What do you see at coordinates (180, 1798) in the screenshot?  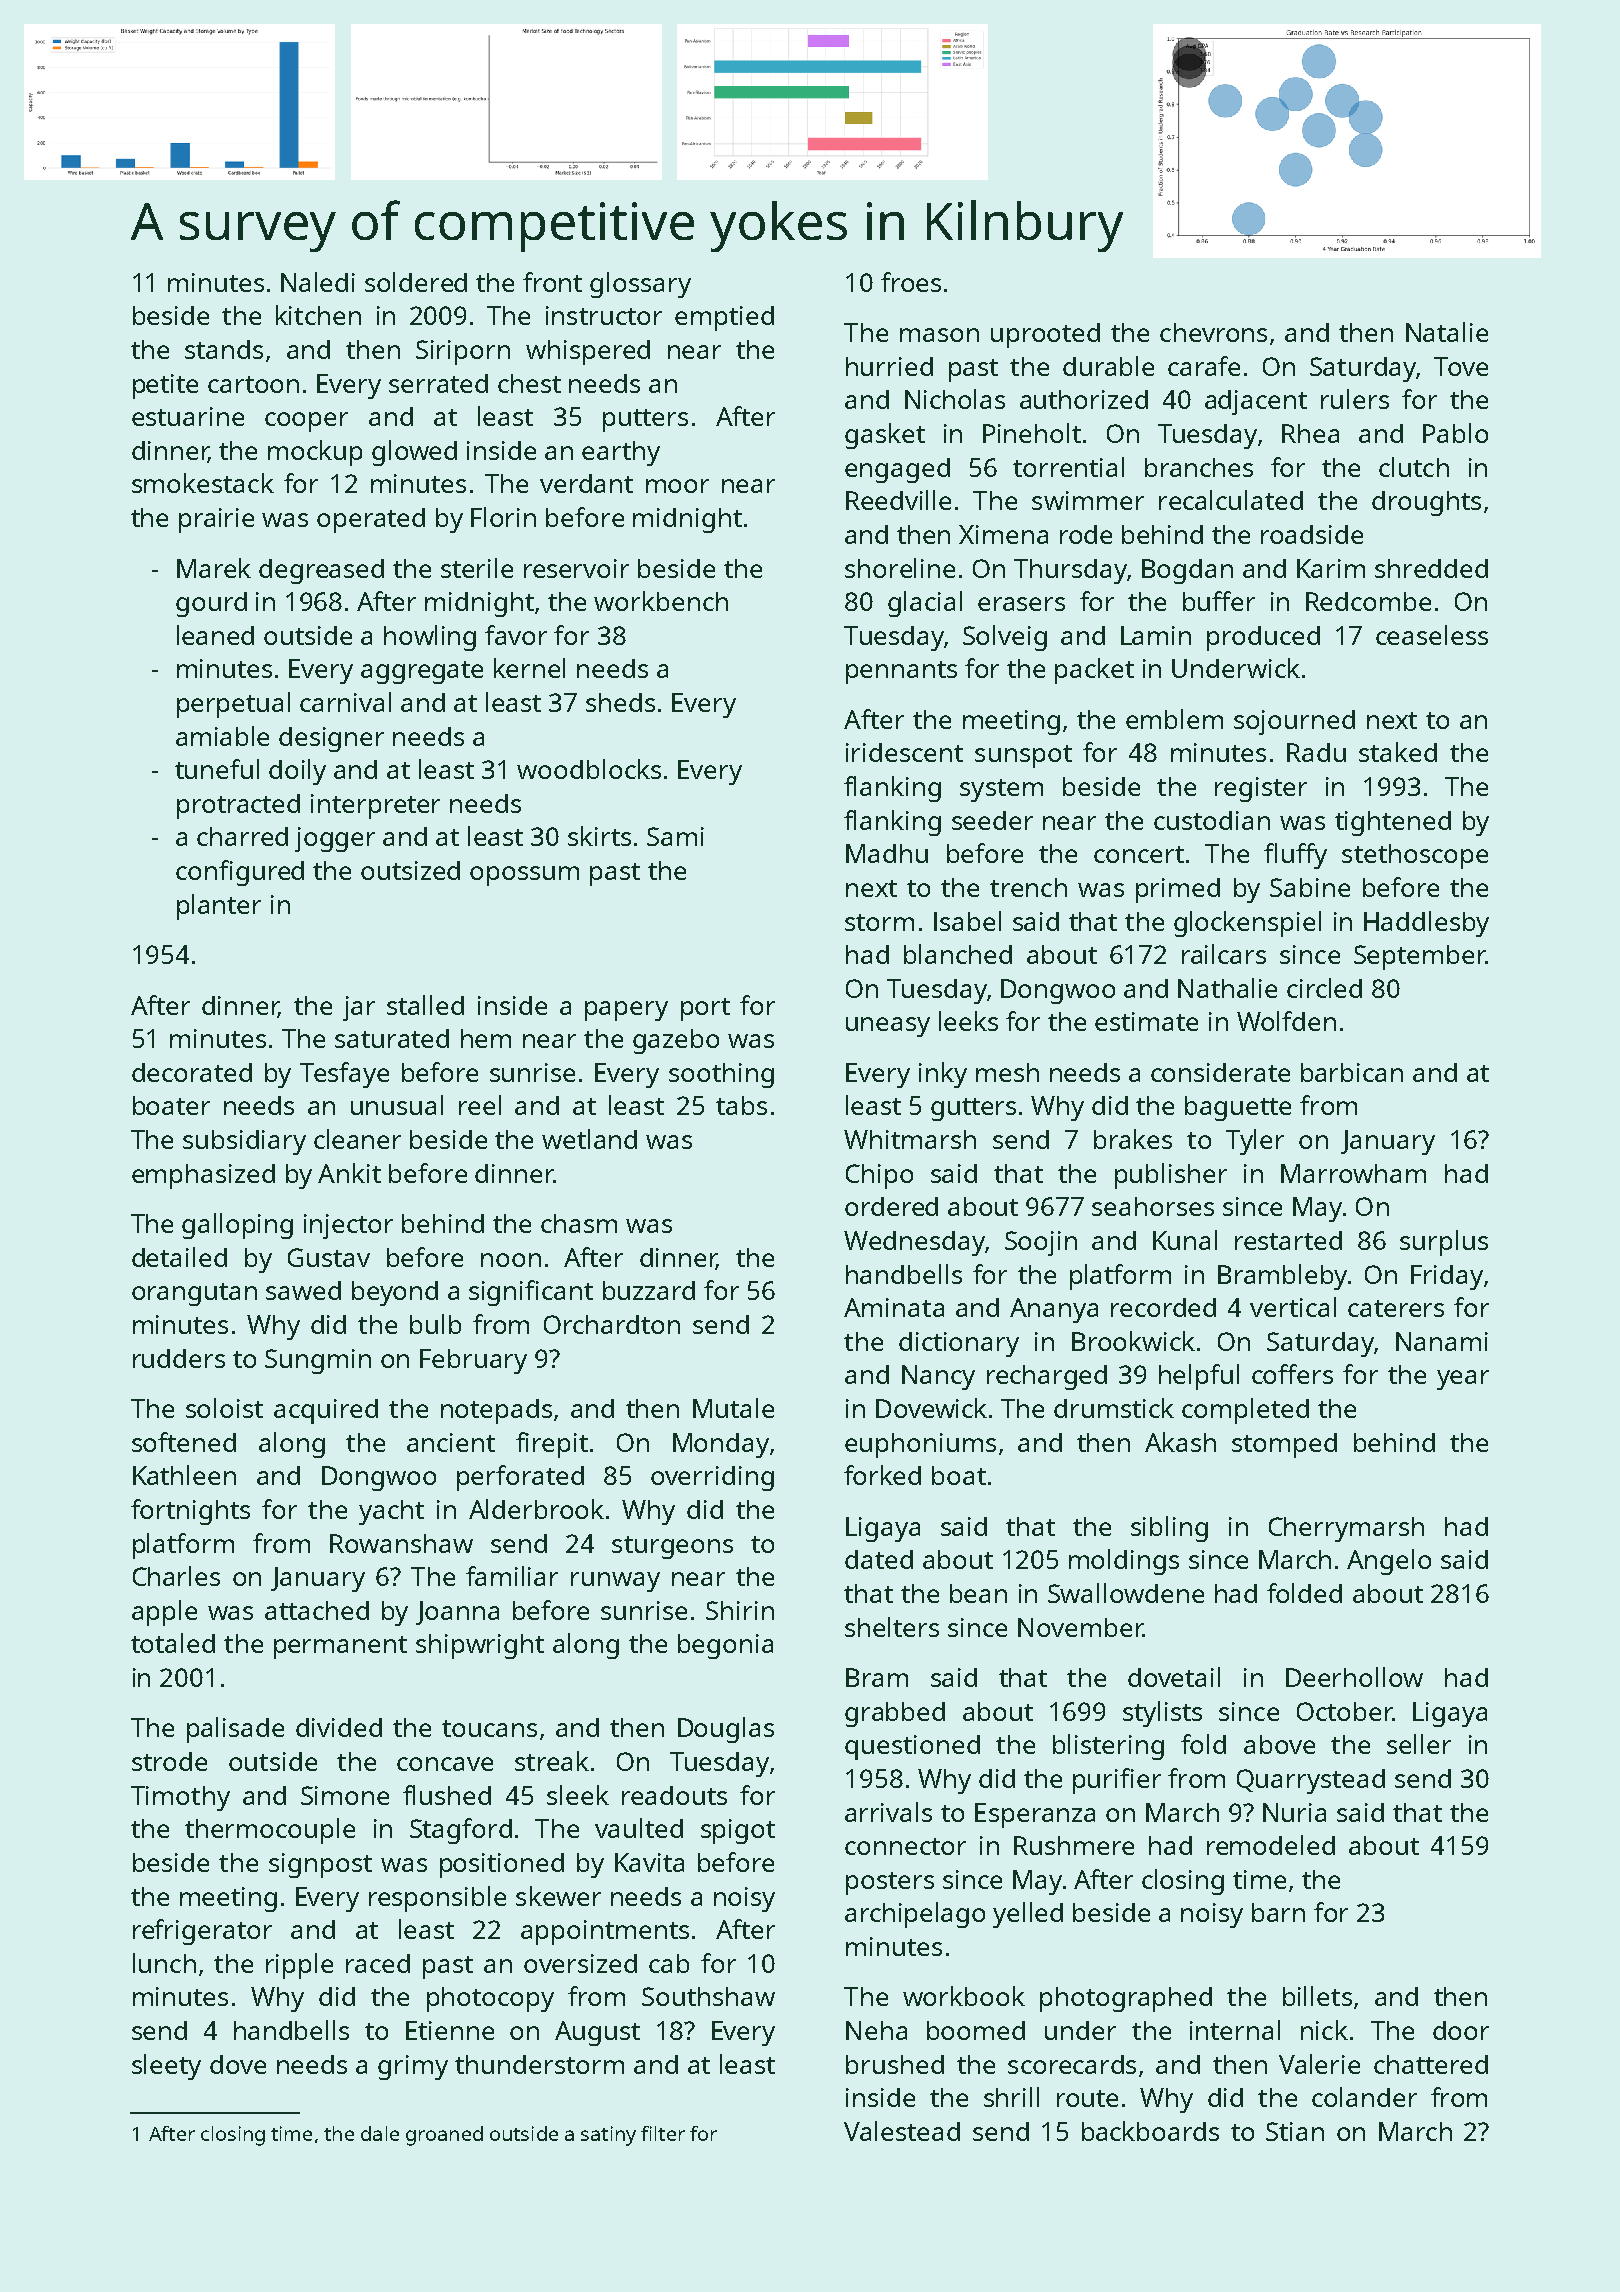 I see `Timothy` at bounding box center [180, 1798].
